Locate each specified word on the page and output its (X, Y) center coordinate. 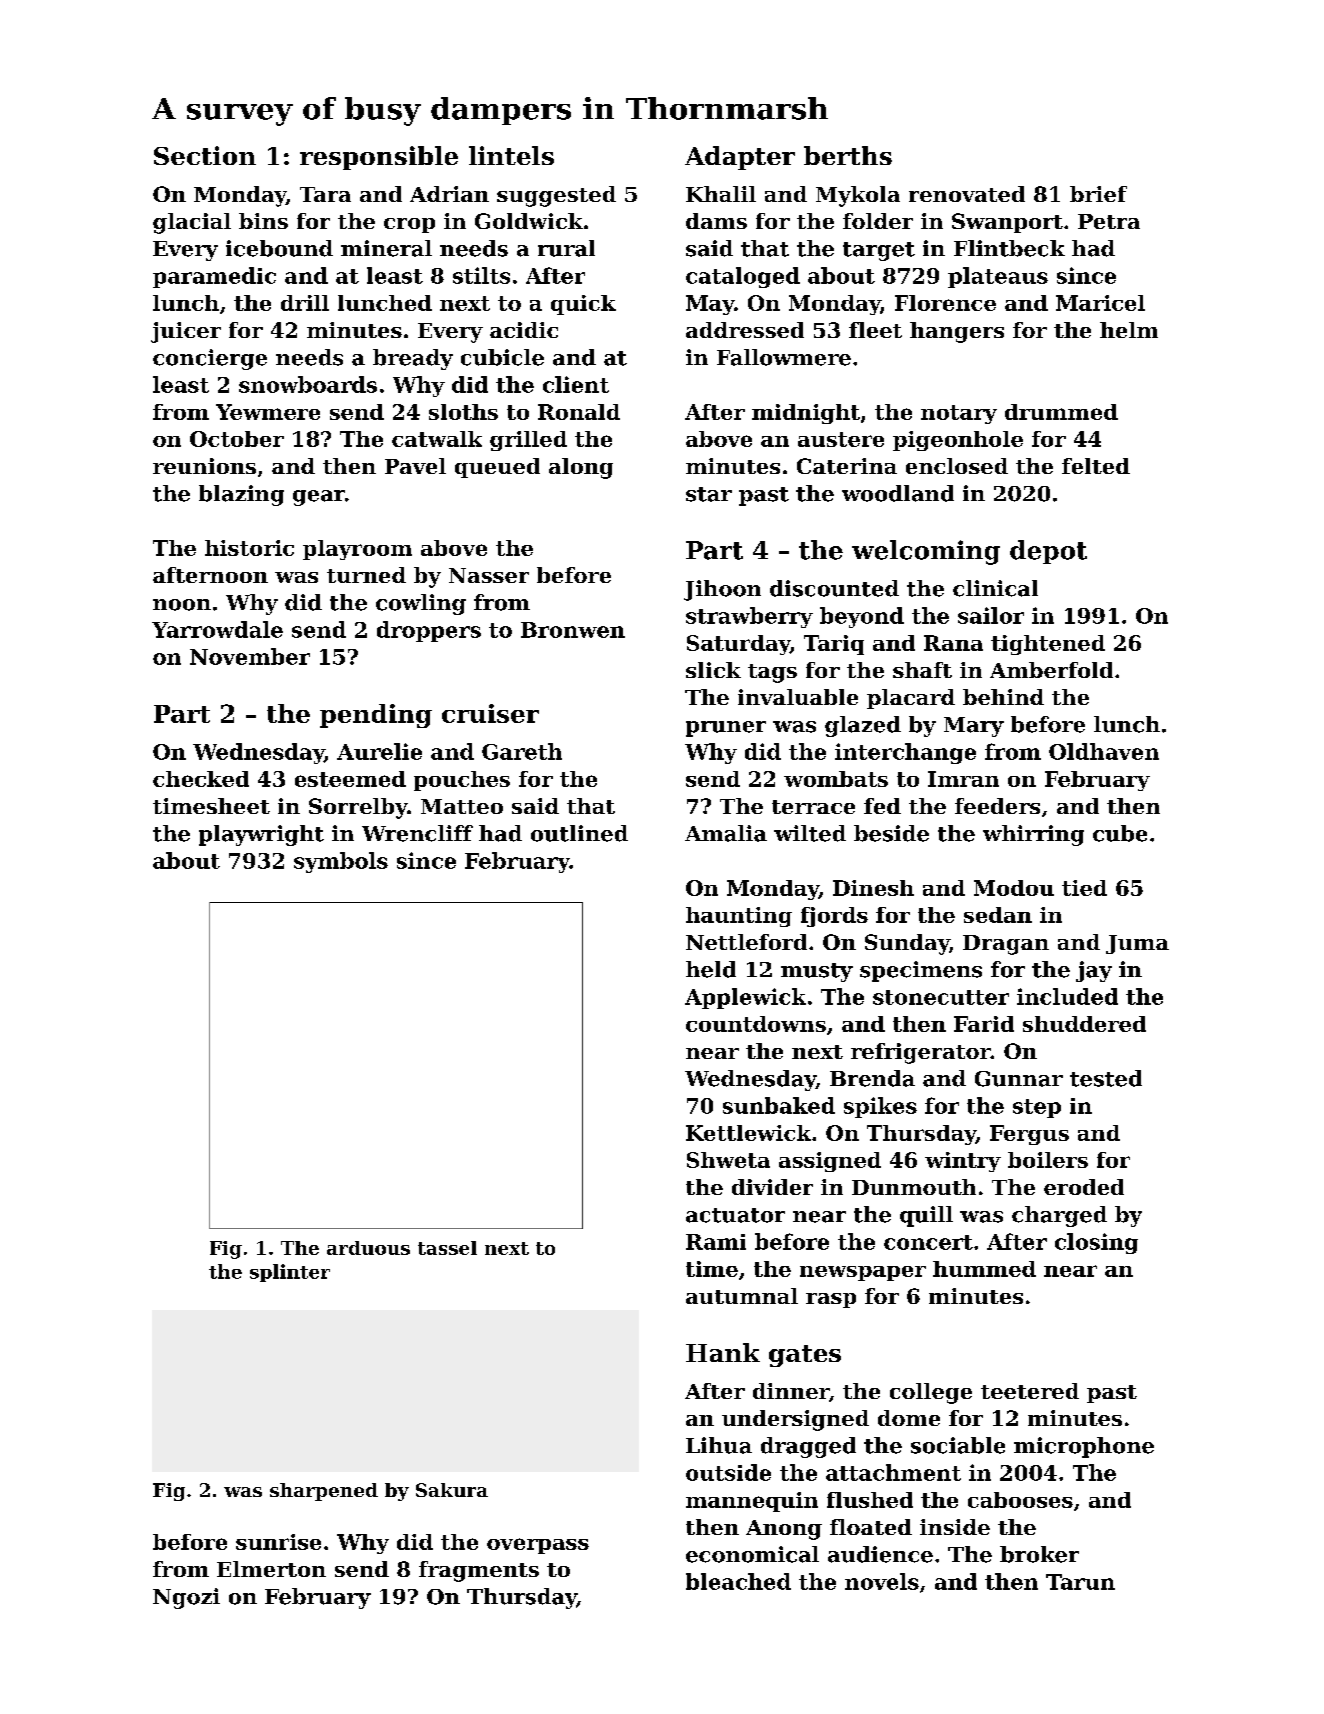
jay (1094, 971)
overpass (538, 1546)
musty (817, 972)
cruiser (490, 713)
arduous (368, 1248)
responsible (379, 158)
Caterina (847, 466)
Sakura (452, 1490)
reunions (204, 466)
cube (1120, 833)
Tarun (1080, 1582)
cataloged (743, 277)
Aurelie (379, 751)
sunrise (278, 1542)
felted (1096, 466)
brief (1098, 194)
